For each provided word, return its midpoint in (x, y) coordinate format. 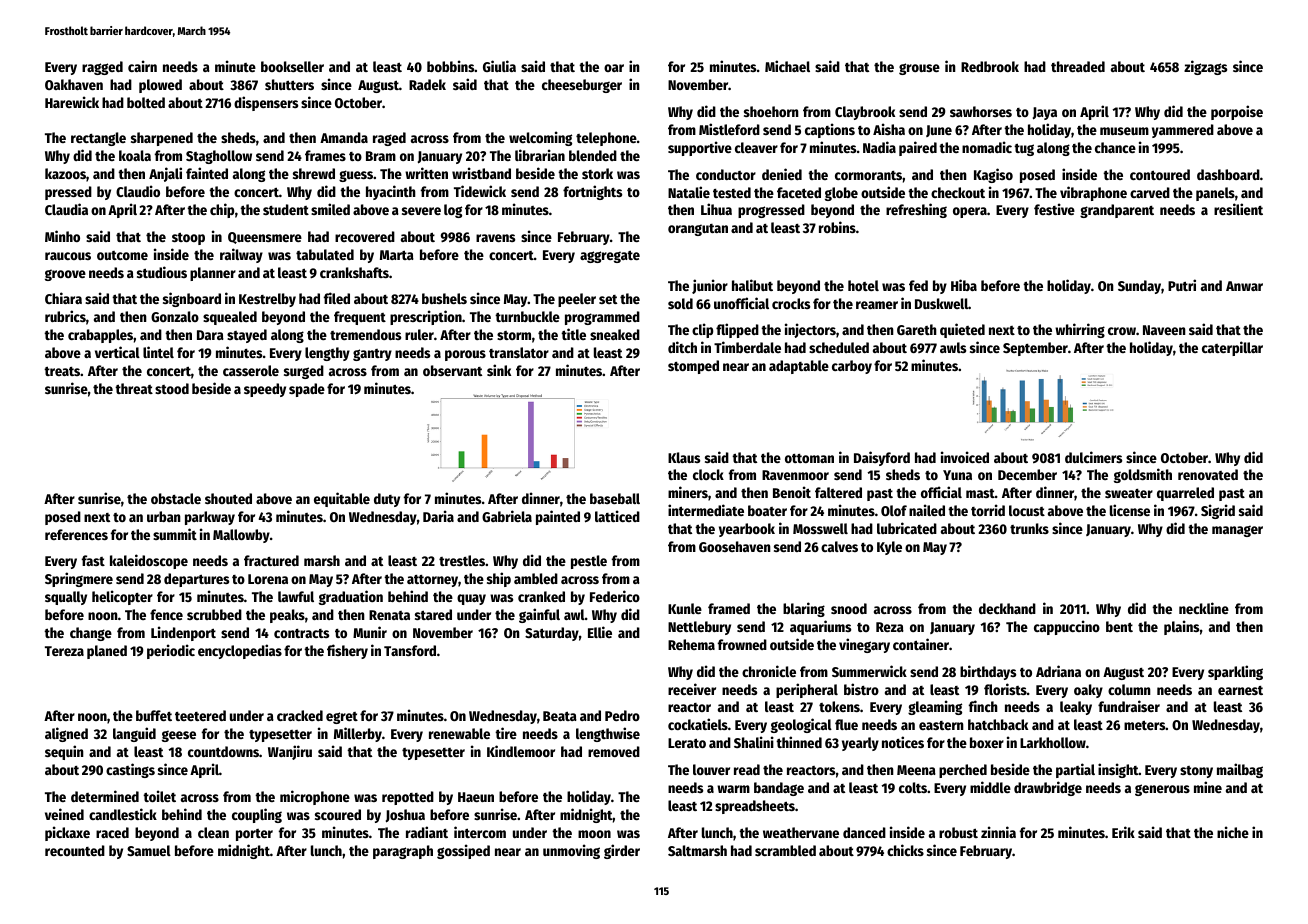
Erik (1123, 832)
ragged (102, 68)
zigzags (1205, 67)
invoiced (965, 457)
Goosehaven (735, 546)
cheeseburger (582, 86)
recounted (75, 850)
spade (307, 390)
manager (1237, 531)
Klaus (684, 457)
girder (622, 851)
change (91, 634)
